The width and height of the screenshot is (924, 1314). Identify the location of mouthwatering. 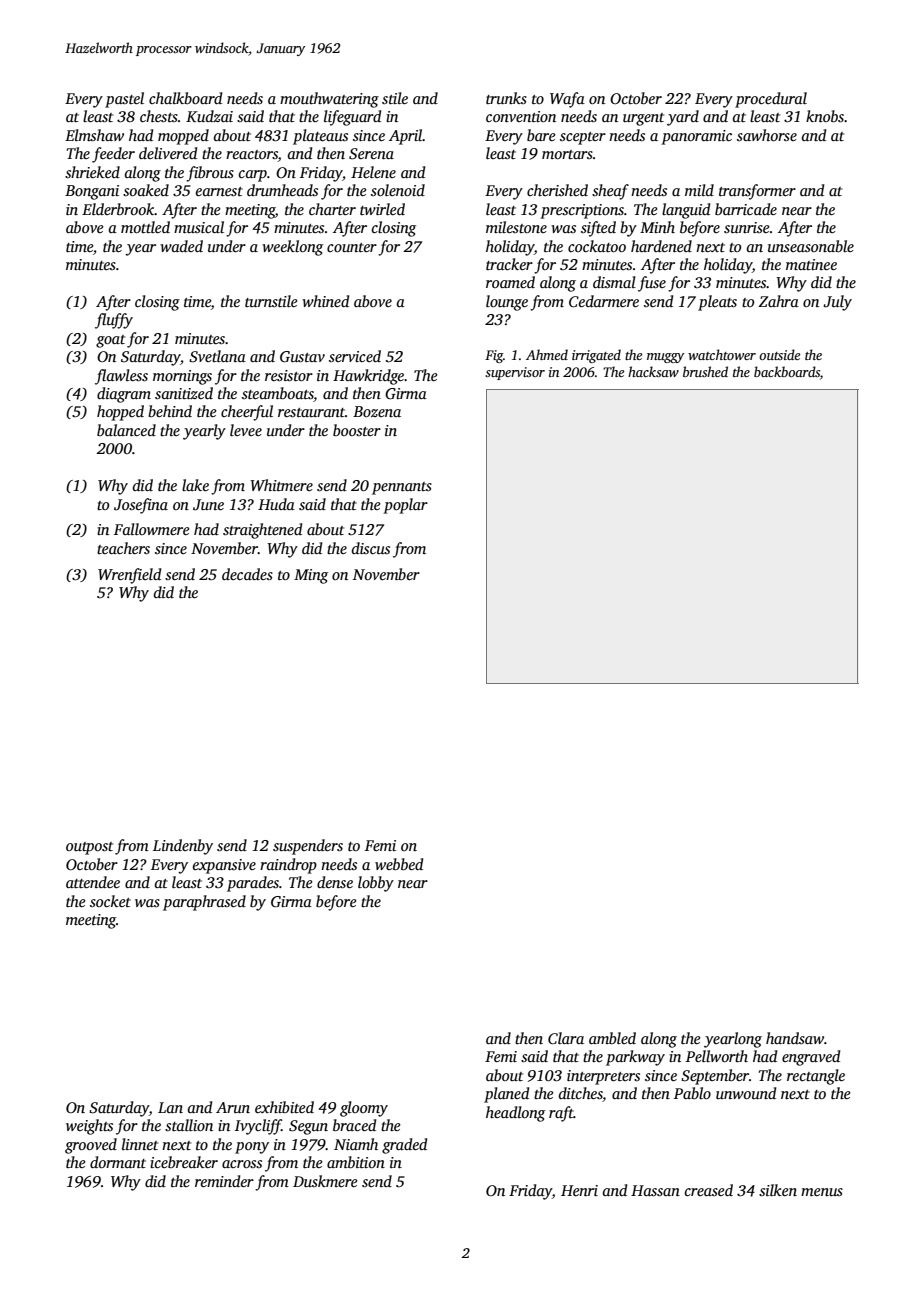
(329, 100).
